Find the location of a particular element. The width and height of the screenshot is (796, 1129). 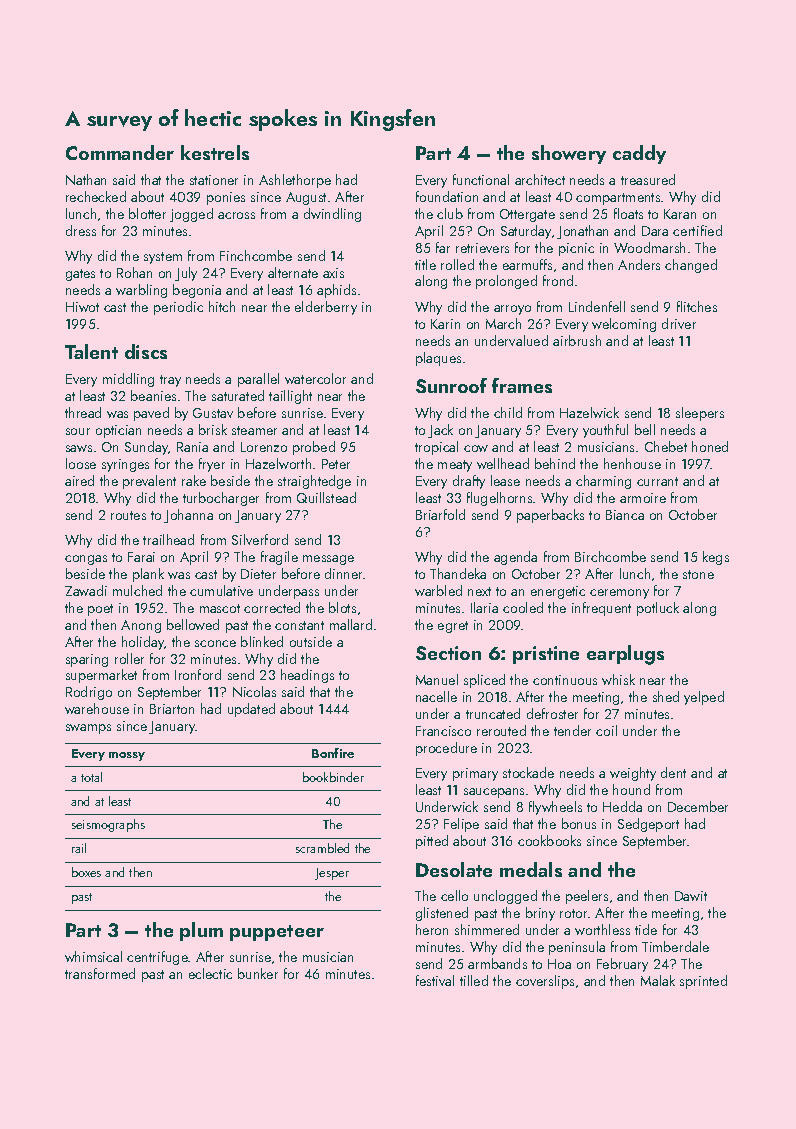

Silverford is located at coordinates (260, 539).
